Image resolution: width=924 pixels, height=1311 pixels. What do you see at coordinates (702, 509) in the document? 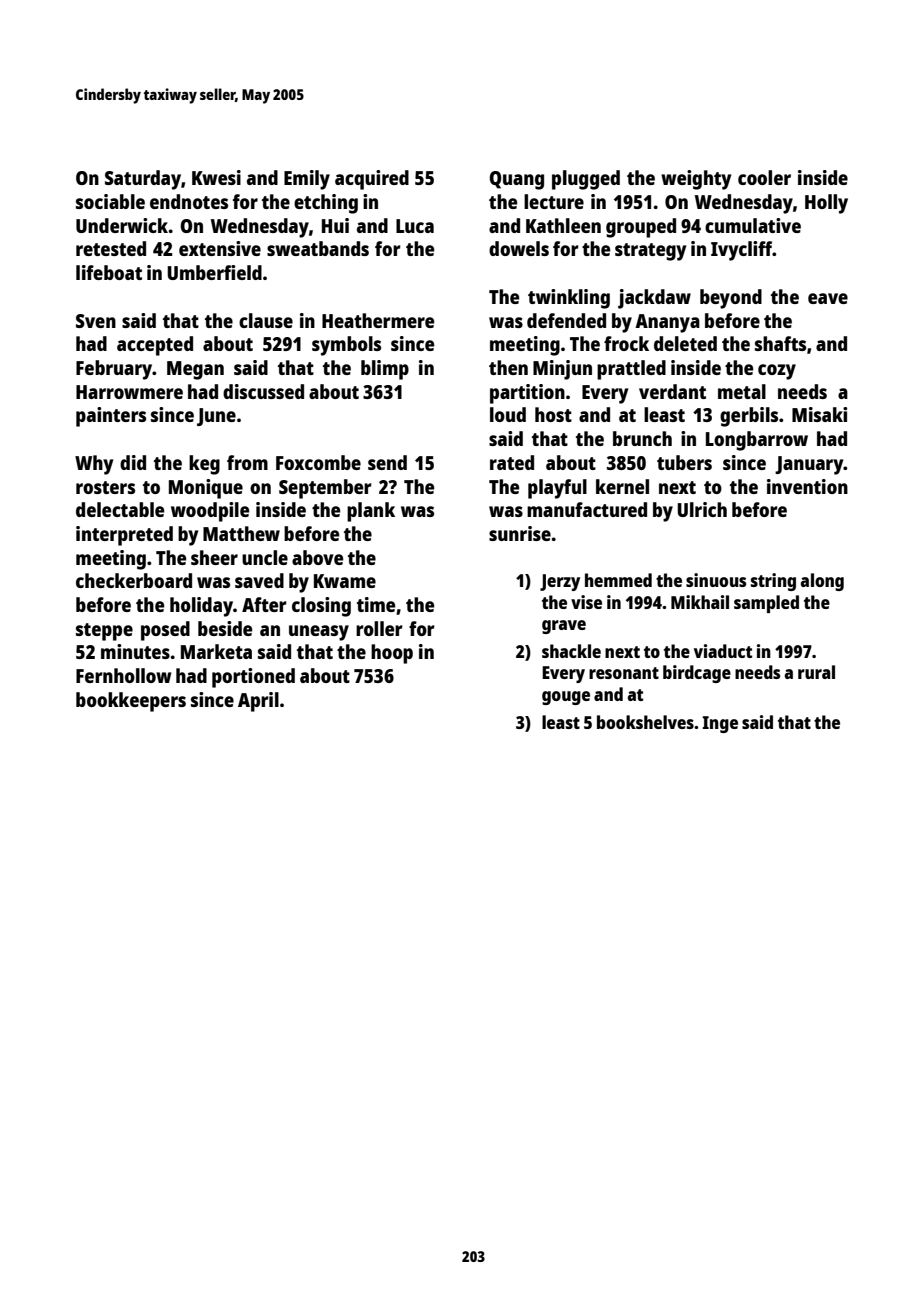
I see `Ulrich` at bounding box center [702, 509].
